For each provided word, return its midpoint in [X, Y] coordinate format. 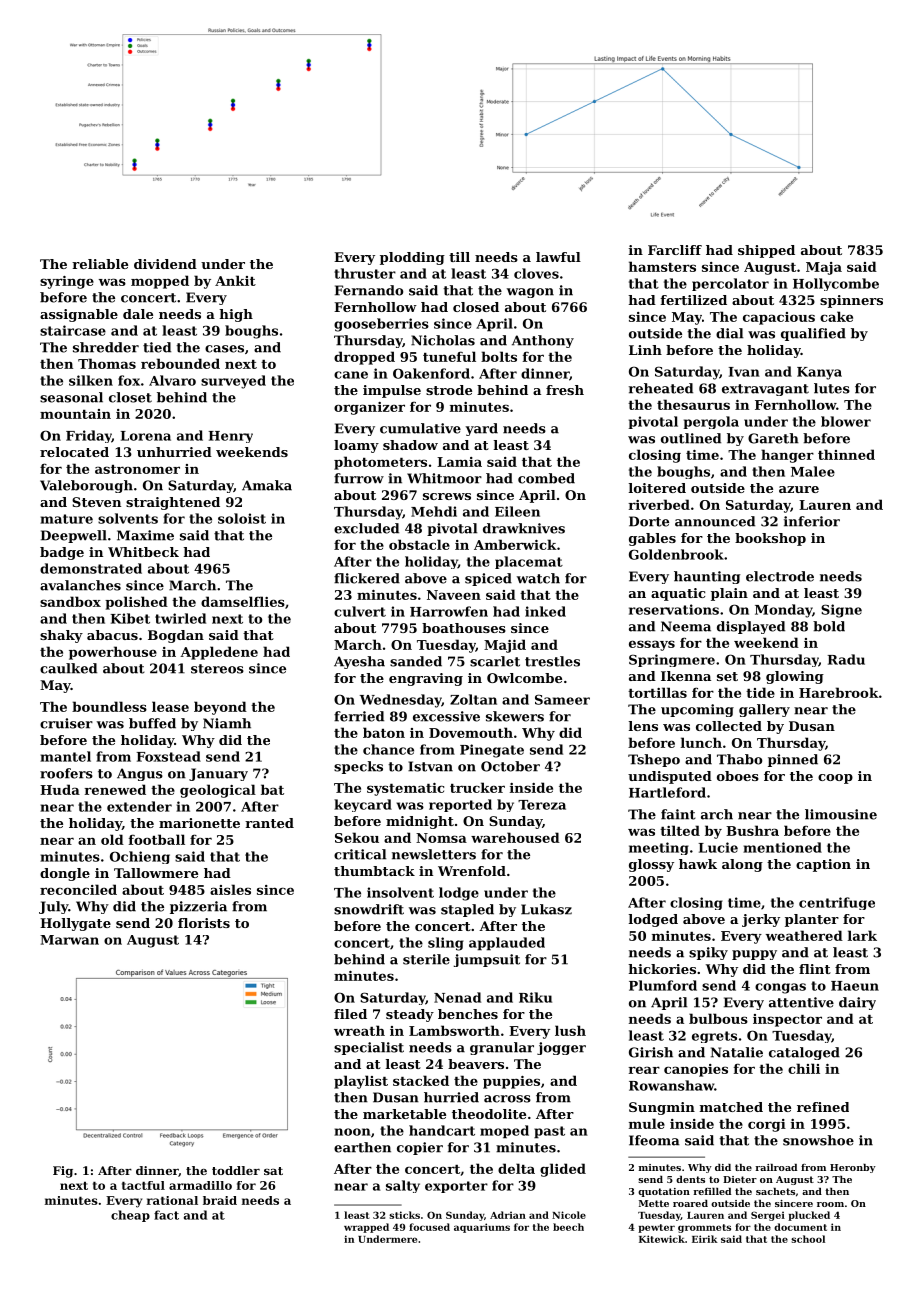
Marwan [69, 940]
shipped [766, 251]
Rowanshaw [671, 1085]
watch [538, 578]
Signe [841, 611]
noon [352, 1132]
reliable [100, 264]
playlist [361, 1082]
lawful [558, 257]
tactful [143, 1185]
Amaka [267, 485]
